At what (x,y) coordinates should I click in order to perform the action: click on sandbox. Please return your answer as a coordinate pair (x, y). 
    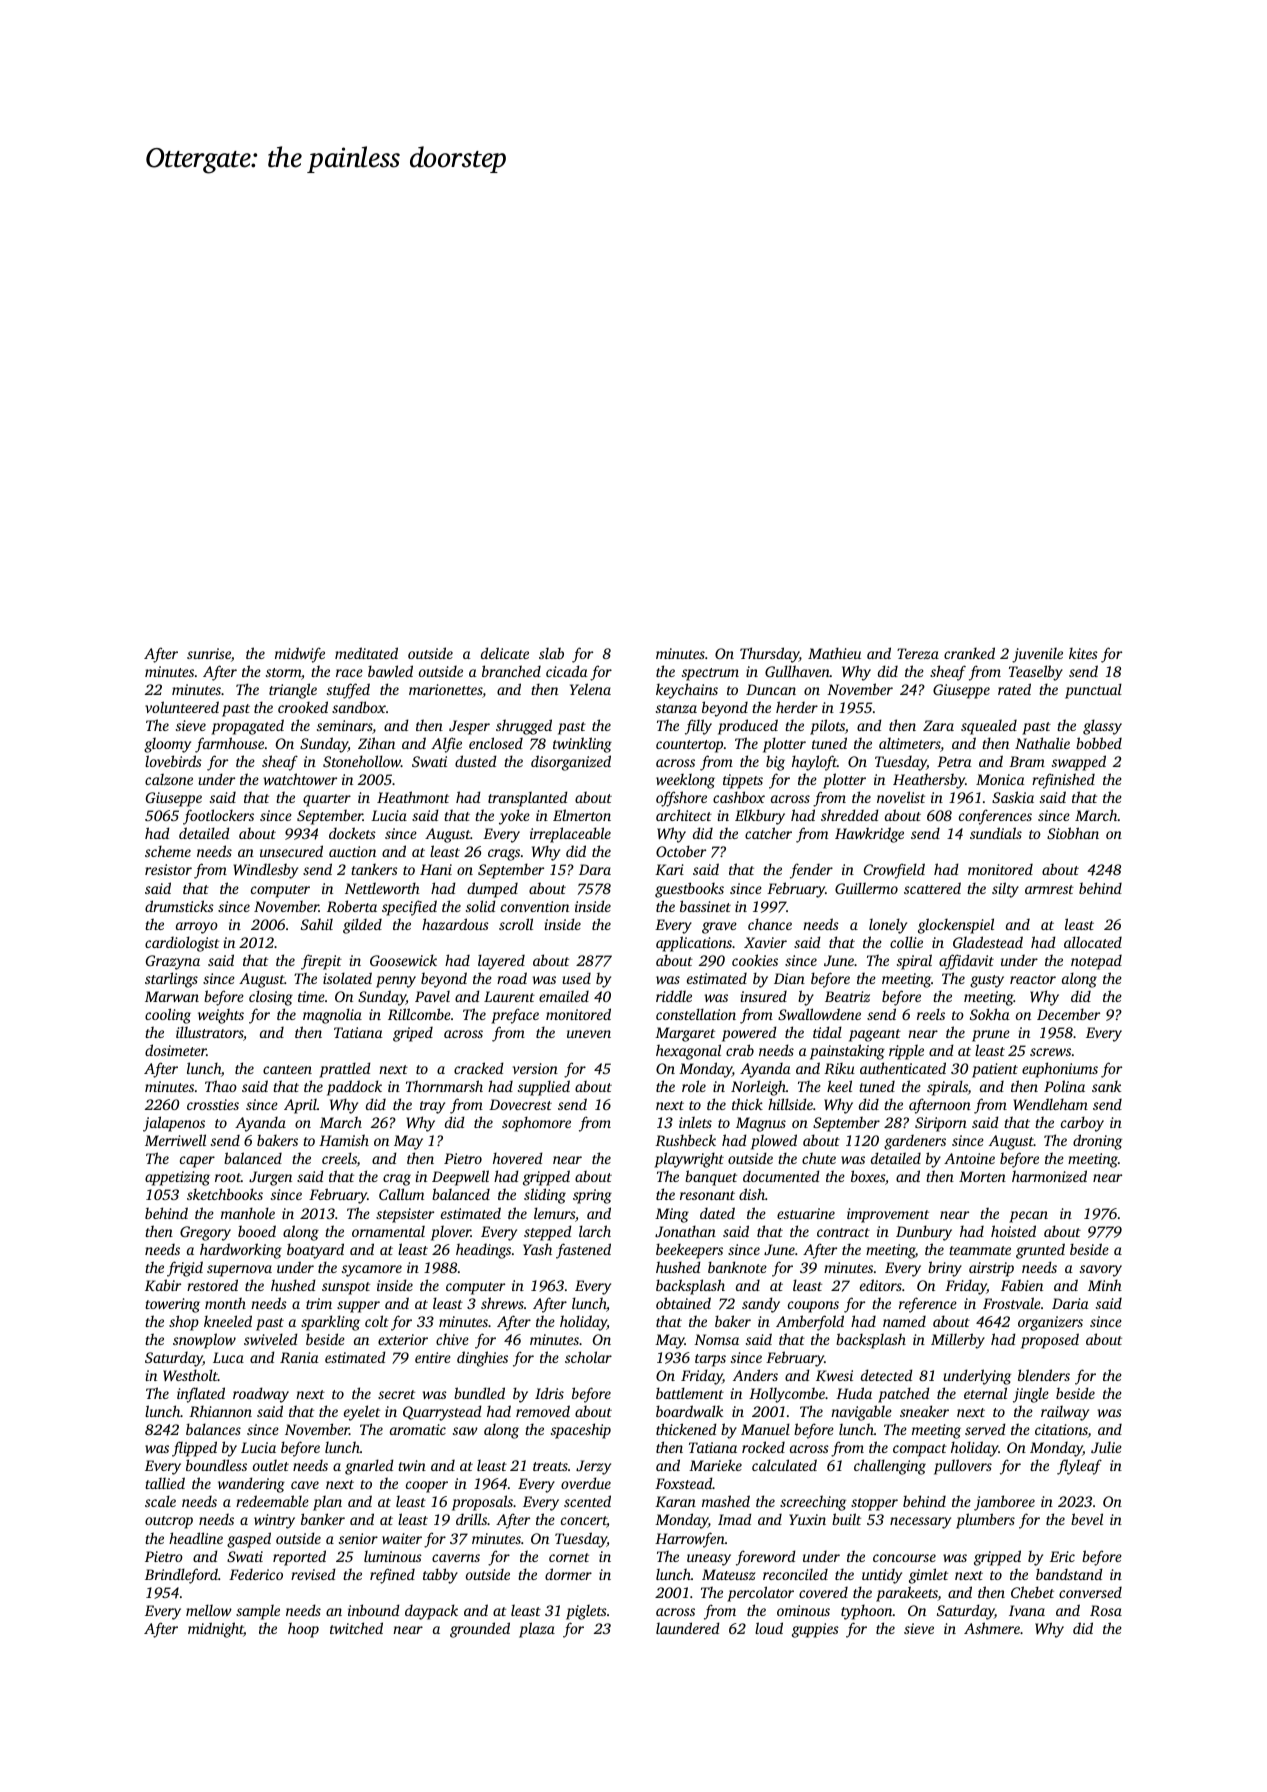
    Looking at the image, I should click on (359, 707).
